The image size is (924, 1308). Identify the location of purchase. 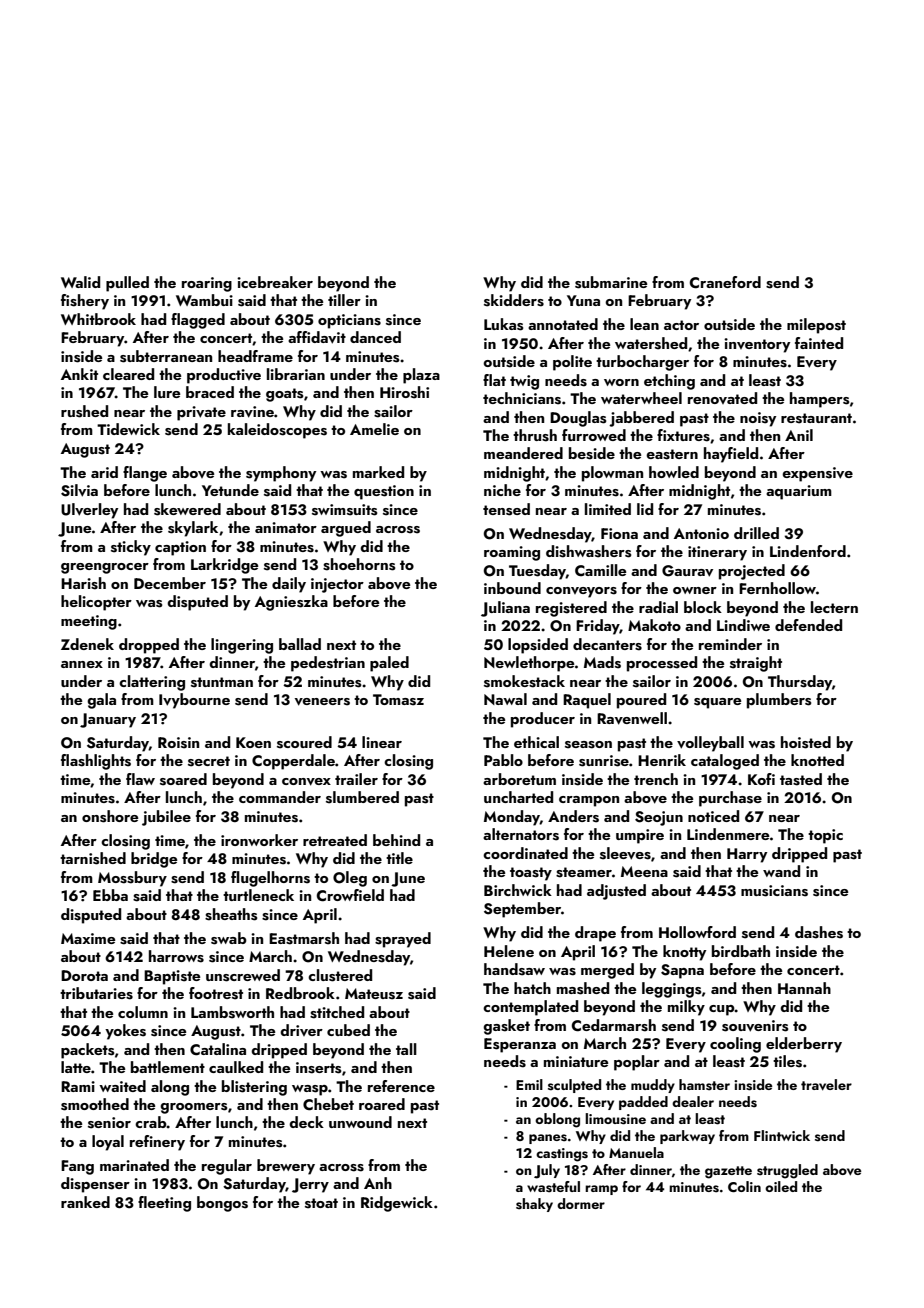
(730, 799).
